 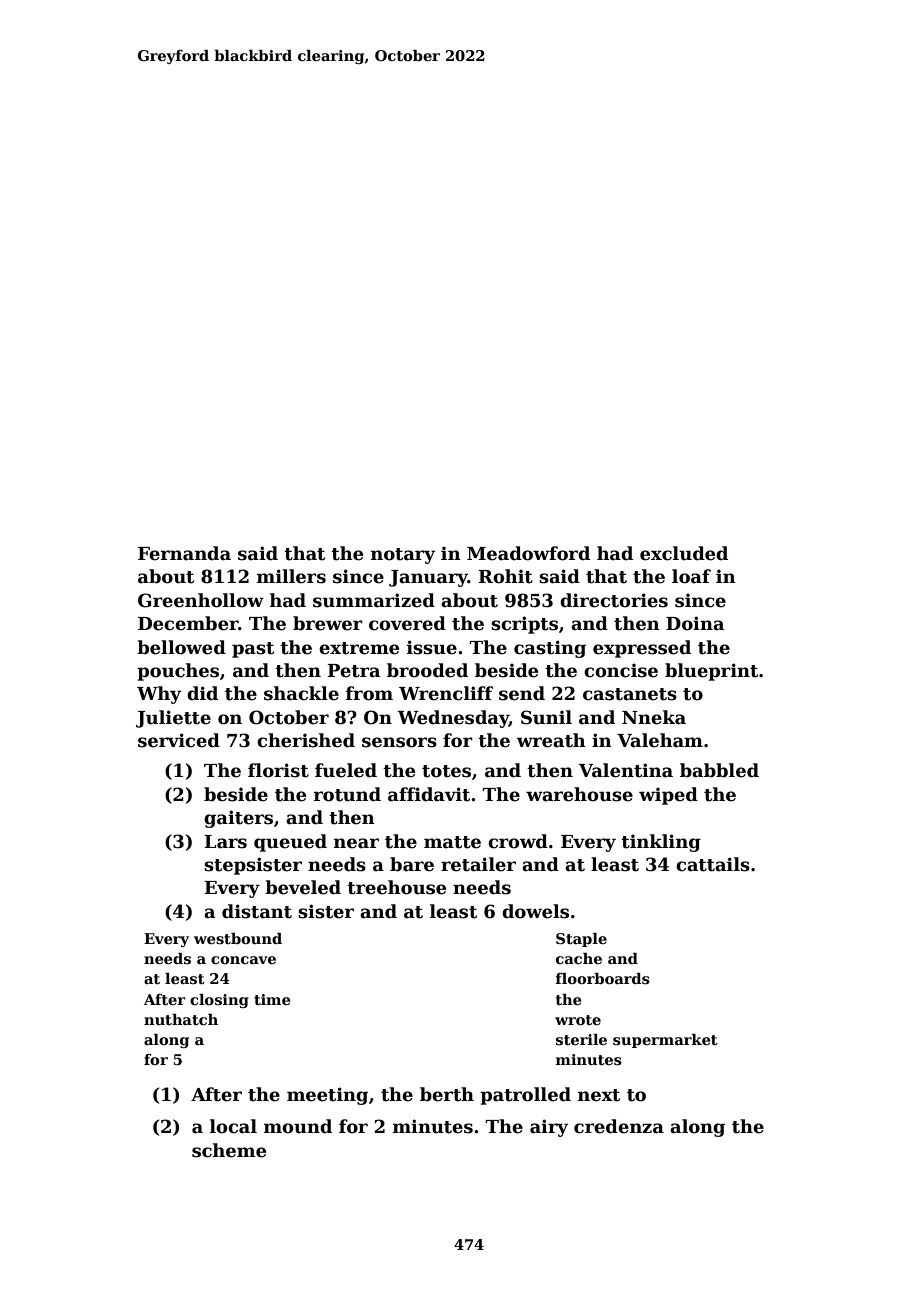 What do you see at coordinates (665, 1041) in the page?
I see `supermarket` at bounding box center [665, 1041].
